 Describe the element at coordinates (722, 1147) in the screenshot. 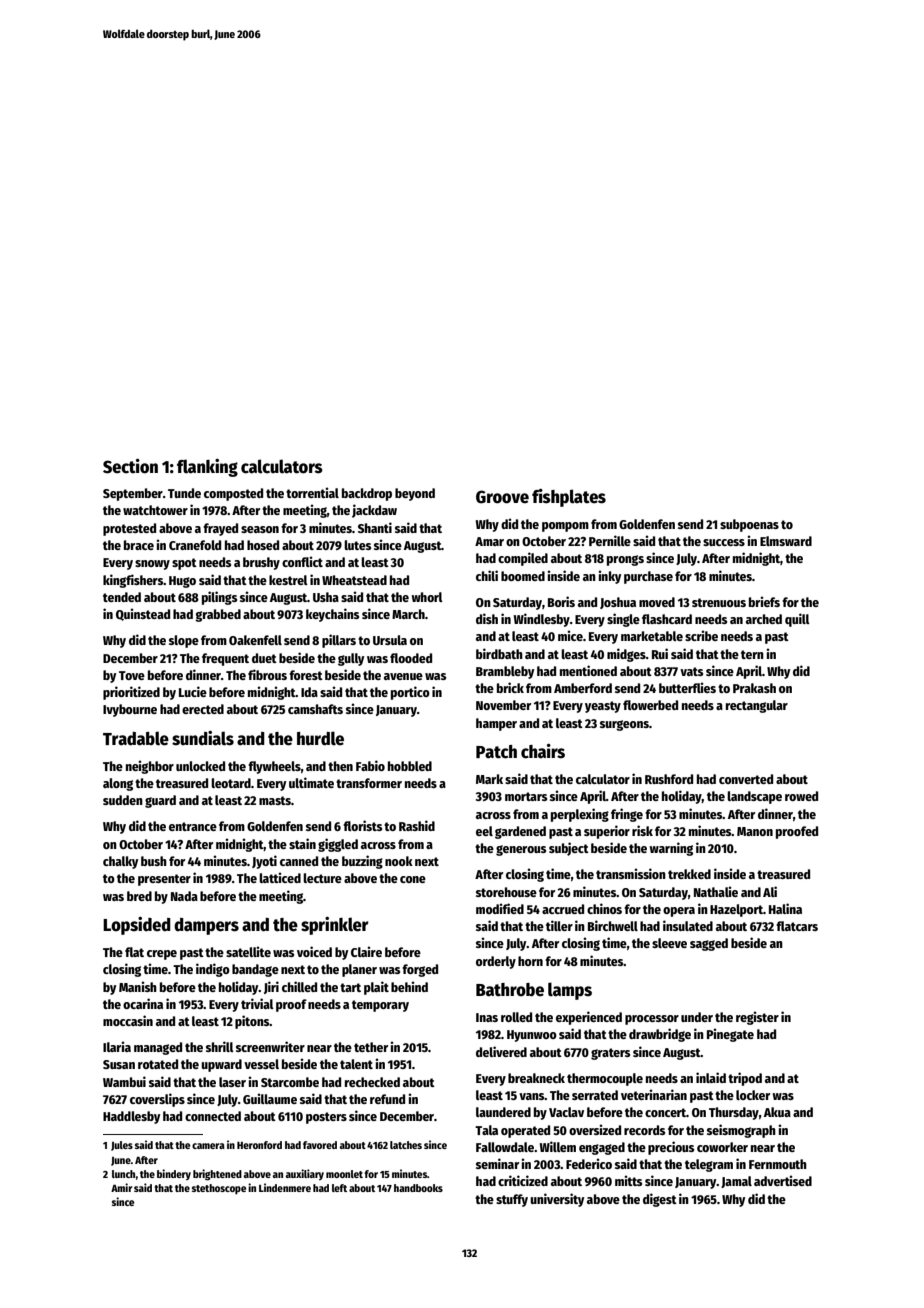

I see `coworker` at that location.
